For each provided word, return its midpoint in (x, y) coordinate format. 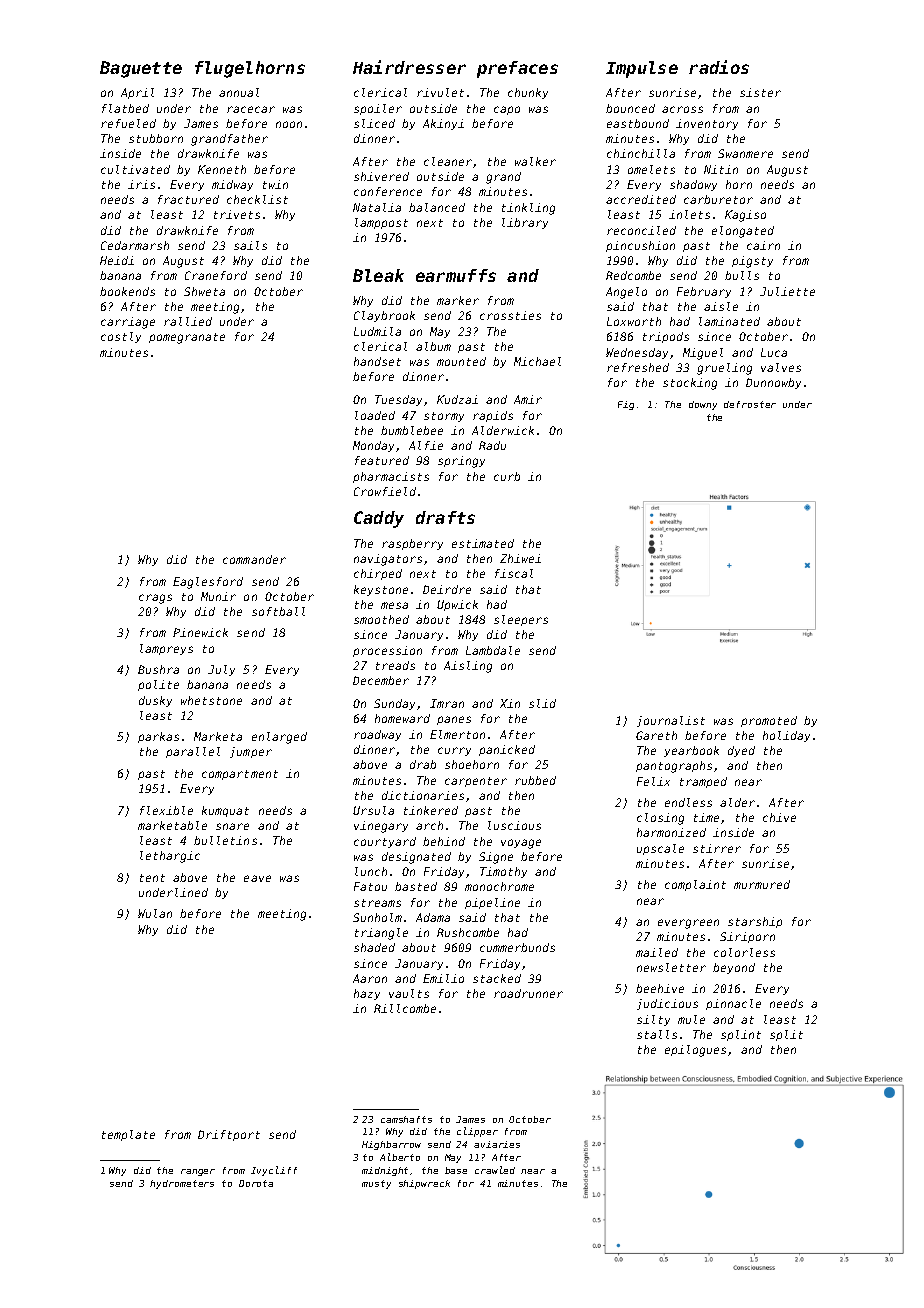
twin (275, 184)
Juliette (787, 291)
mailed (657, 952)
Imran (447, 703)
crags (155, 599)
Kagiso (745, 216)
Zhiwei (520, 558)
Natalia (377, 207)
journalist (671, 721)
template (128, 1135)
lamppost (381, 223)
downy (703, 405)
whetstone (211, 700)
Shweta (204, 291)
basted (416, 886)
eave (257, 878)
